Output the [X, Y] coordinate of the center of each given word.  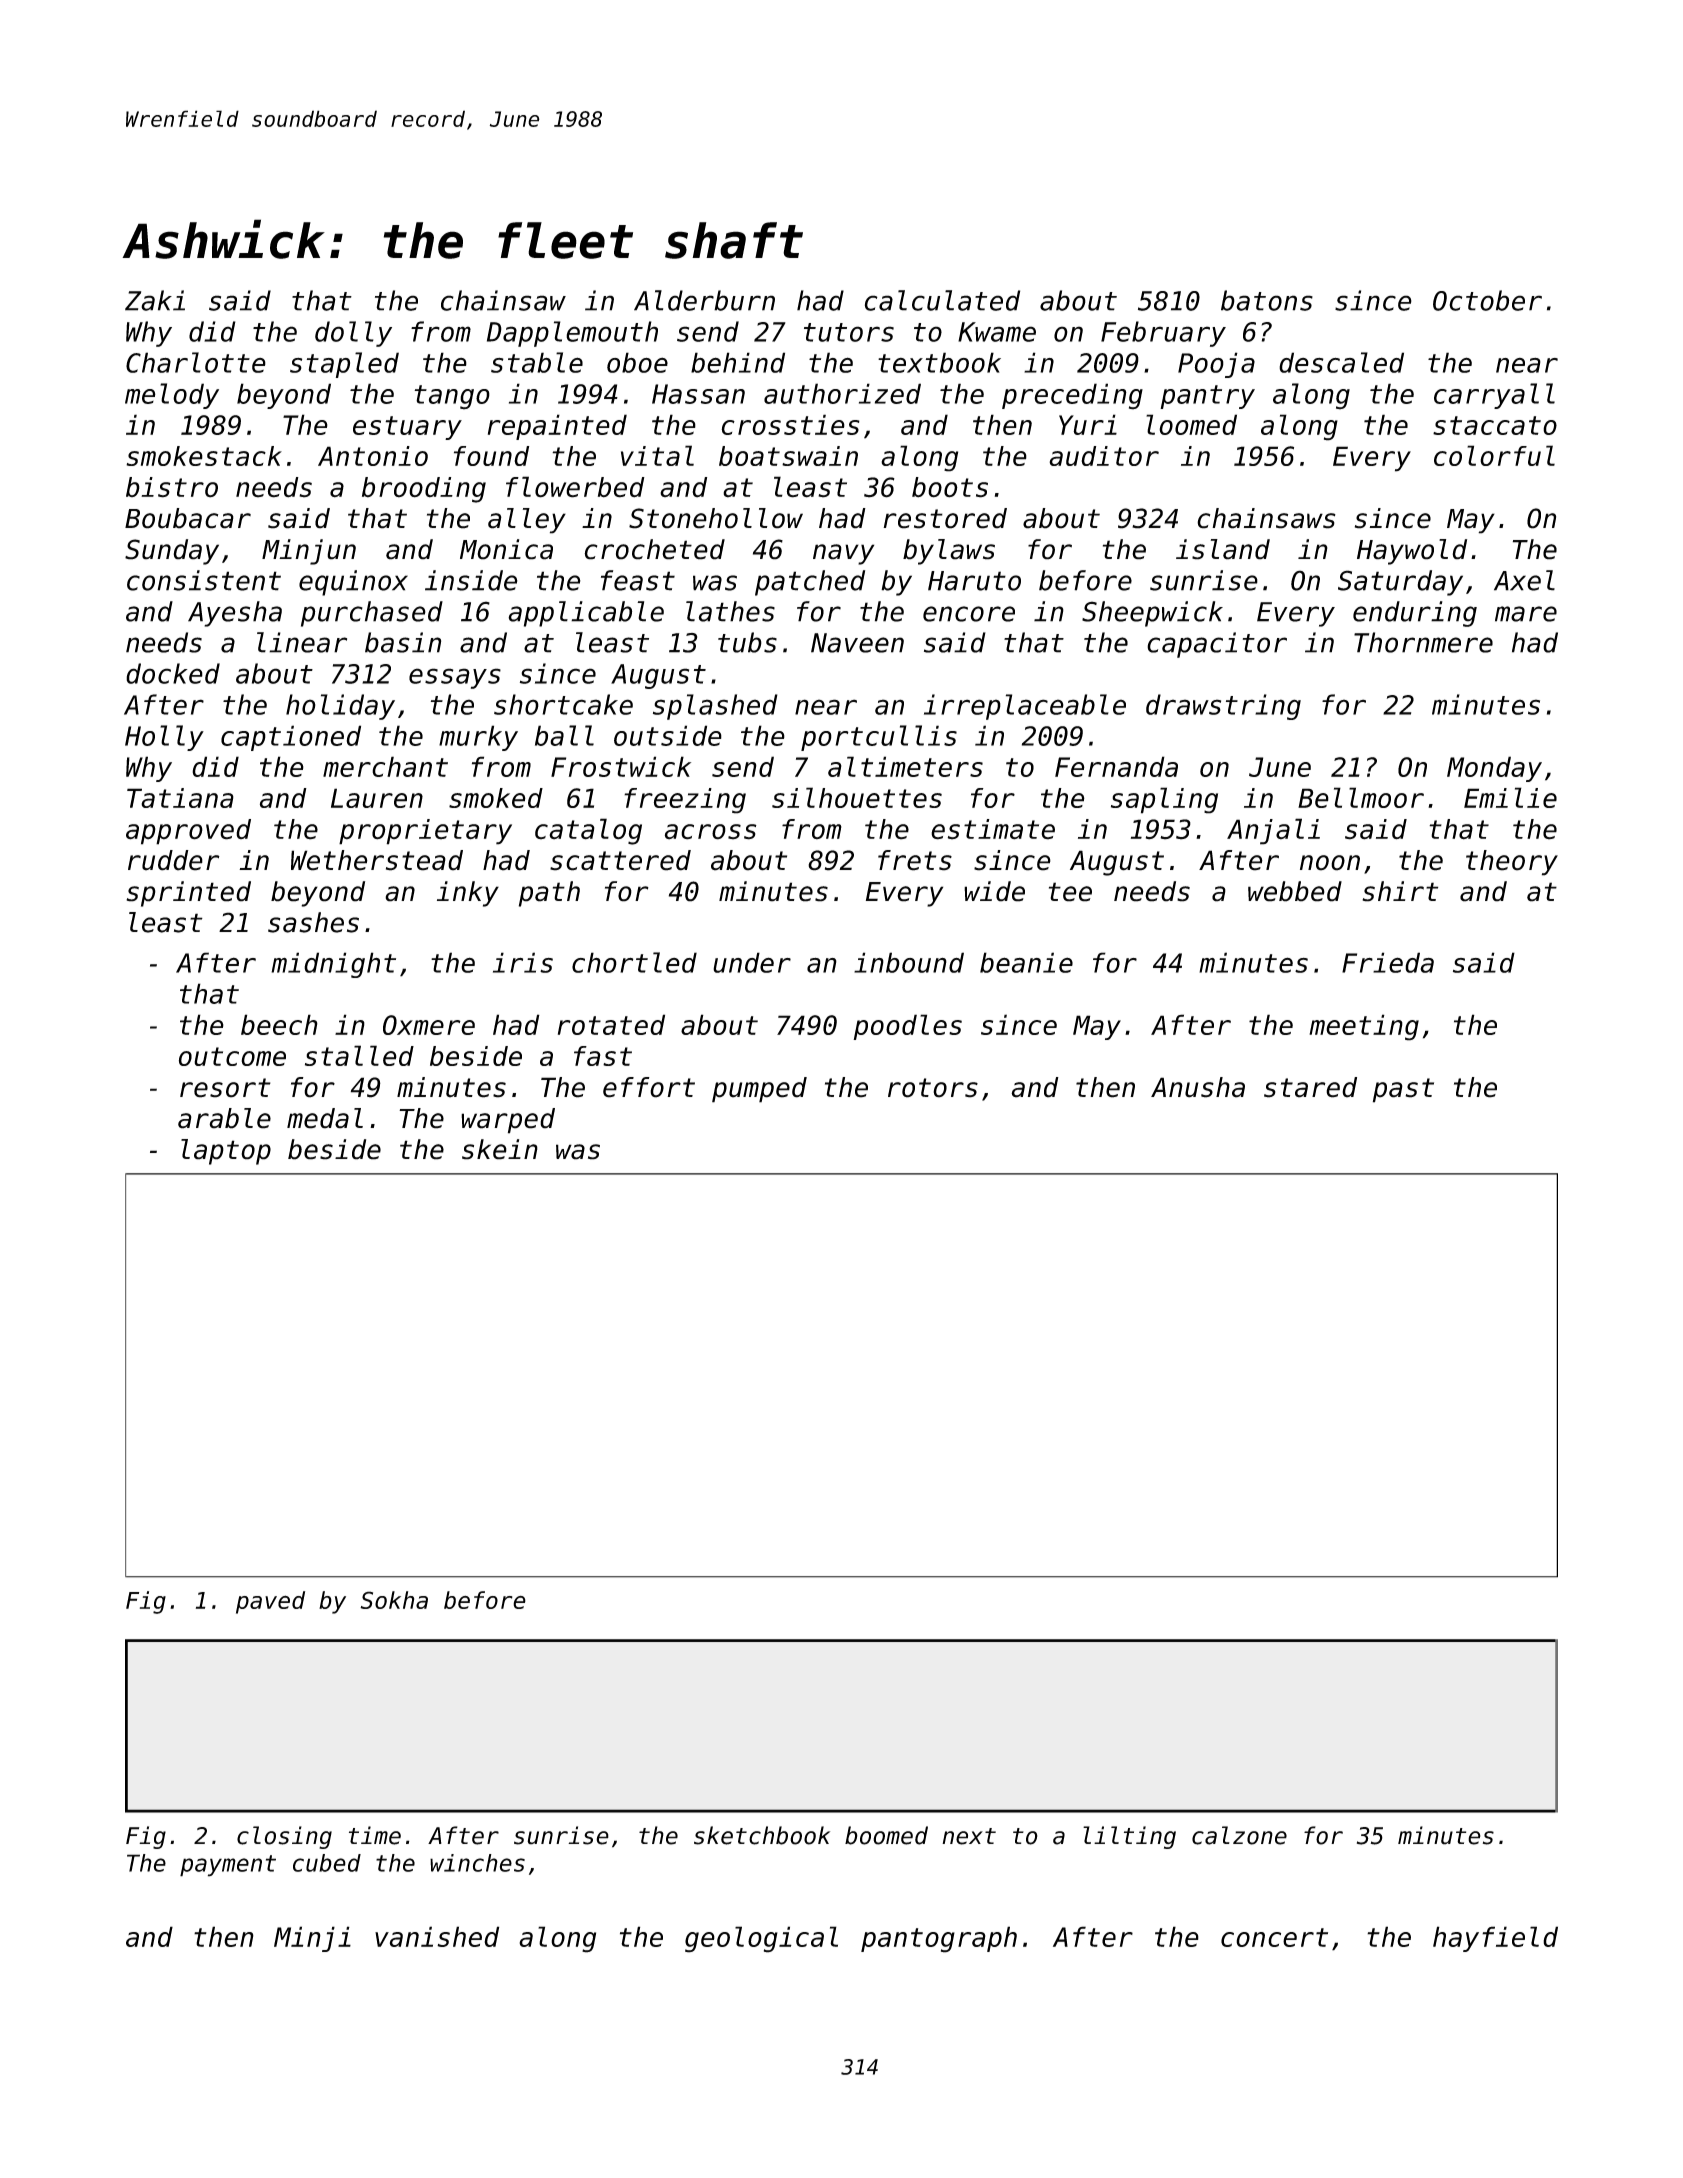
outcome [232, 1056]
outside [668, 735]
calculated [942, 300]
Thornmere [1423, 642]
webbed [1295, 891]
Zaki [155, 300]
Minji [312, 1939]
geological [761, 1939]
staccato [1495, 425]
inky [468, 894]
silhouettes [857, 797]
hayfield [1495, 1939]
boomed [886, 1835]
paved [270, 1602]
